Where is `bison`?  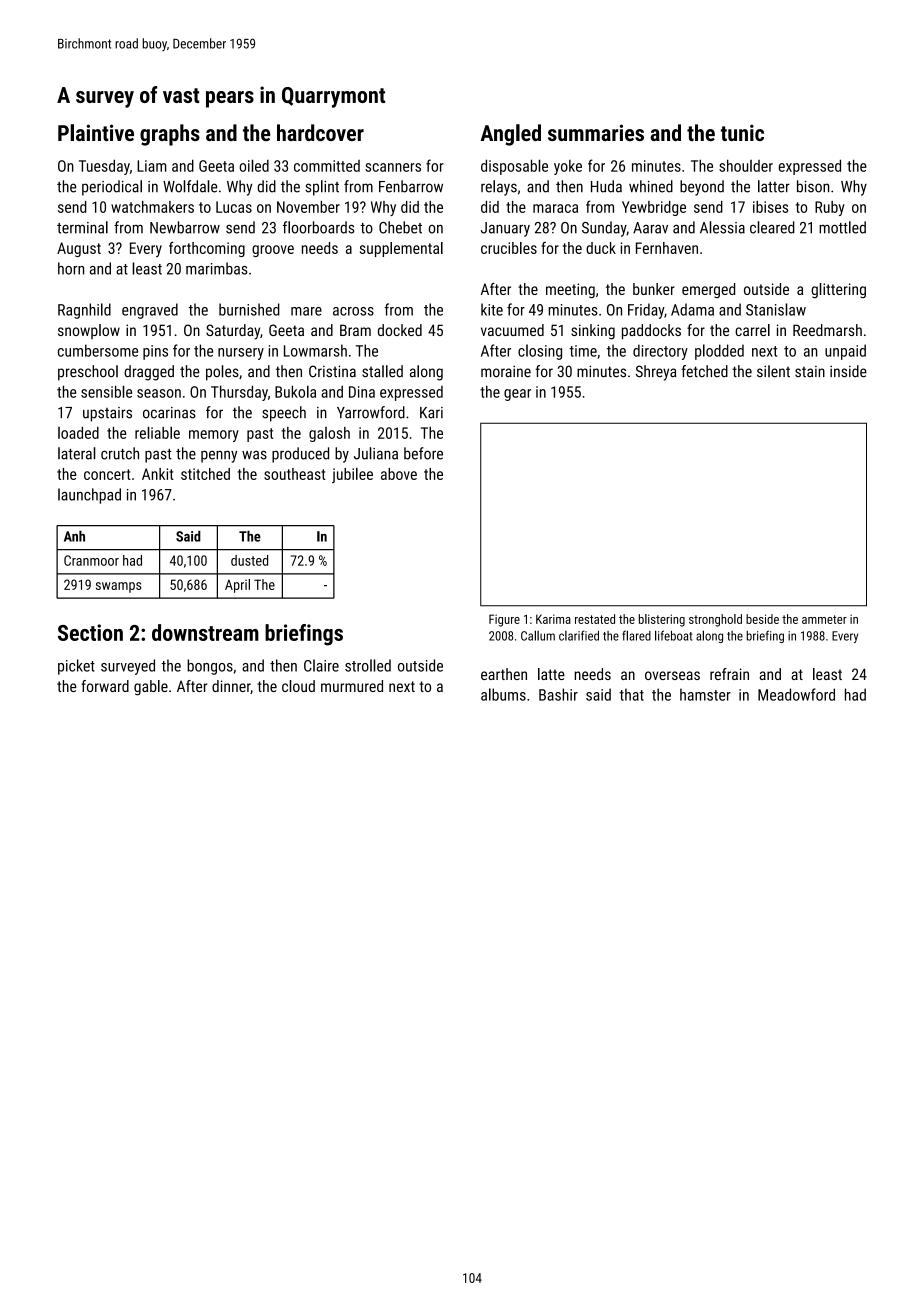 bison is located at coordinates (813, 186).
